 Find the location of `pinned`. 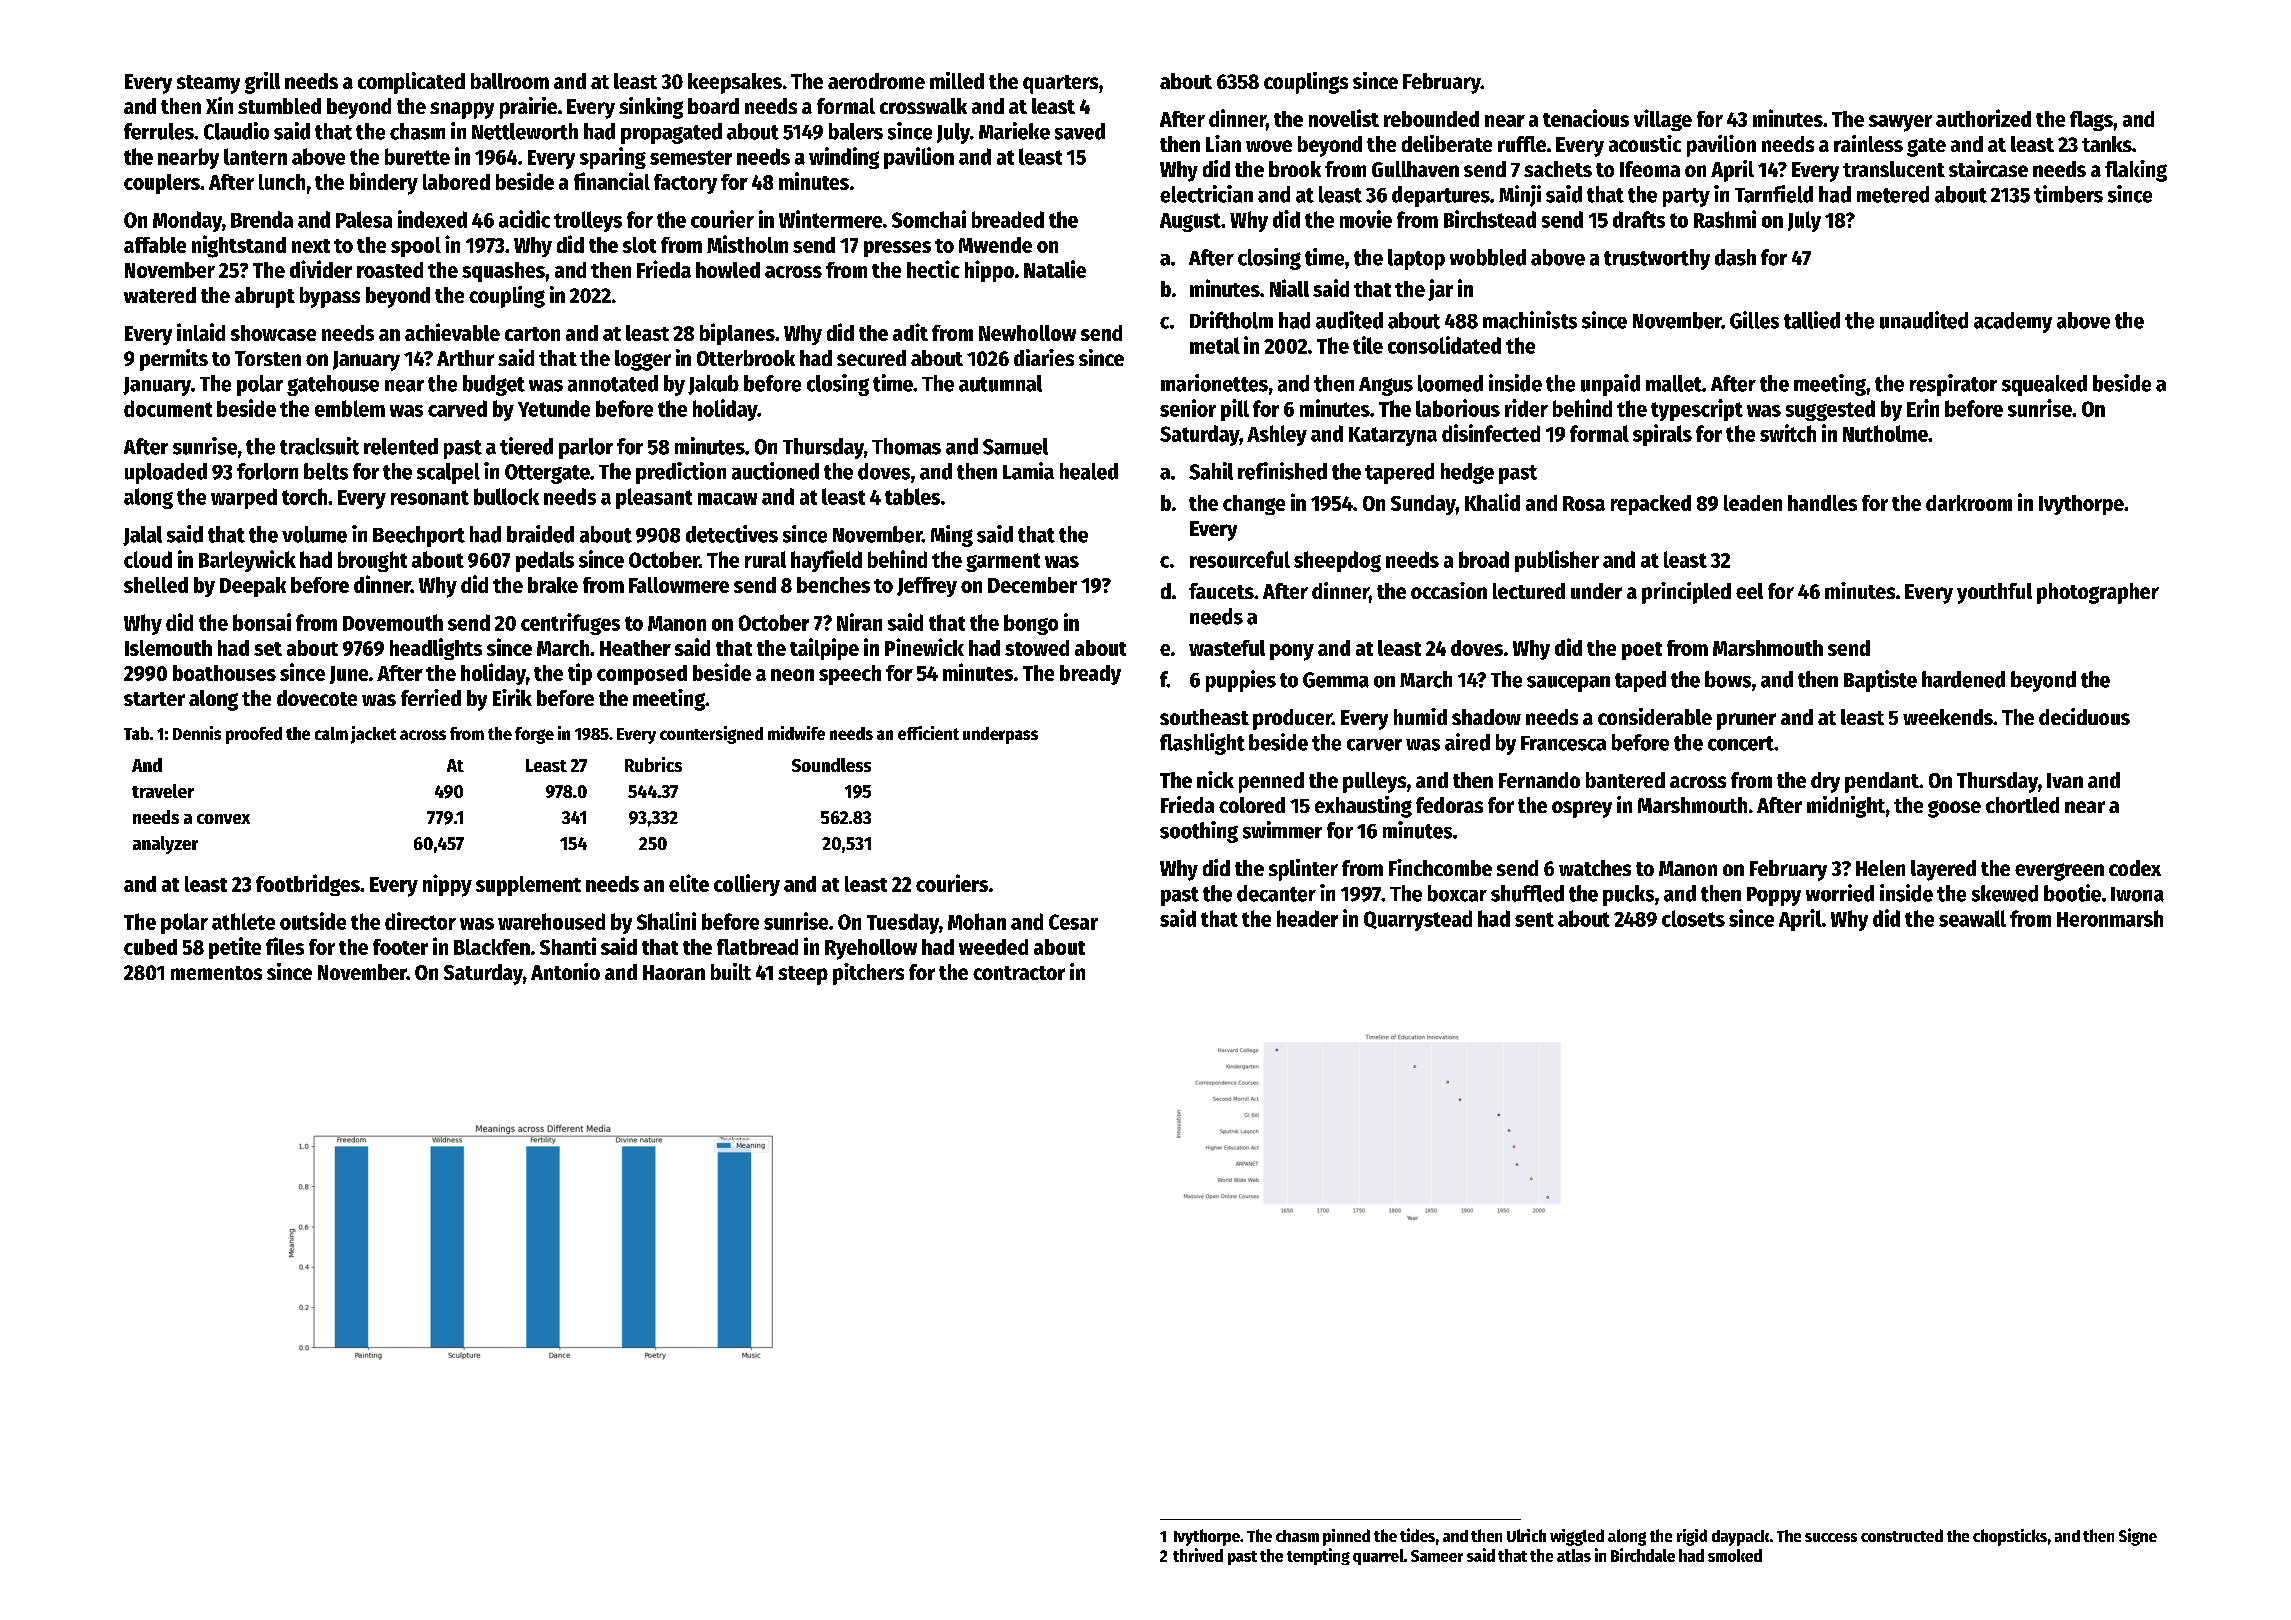

pinned is located at coordinates (1346, 1537).
